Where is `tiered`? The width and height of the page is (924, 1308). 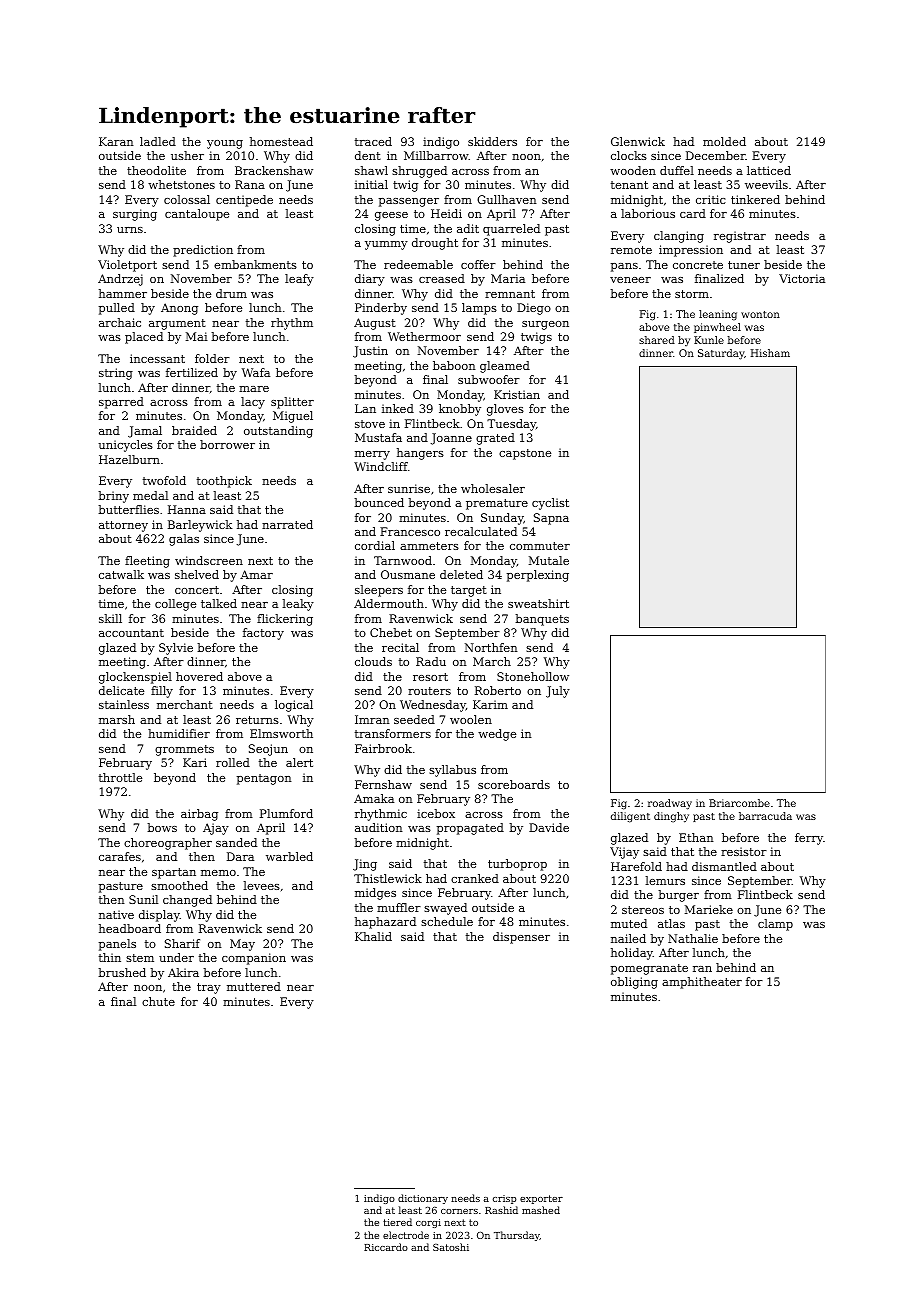 tiered is located at coordinates (397, 1222).
